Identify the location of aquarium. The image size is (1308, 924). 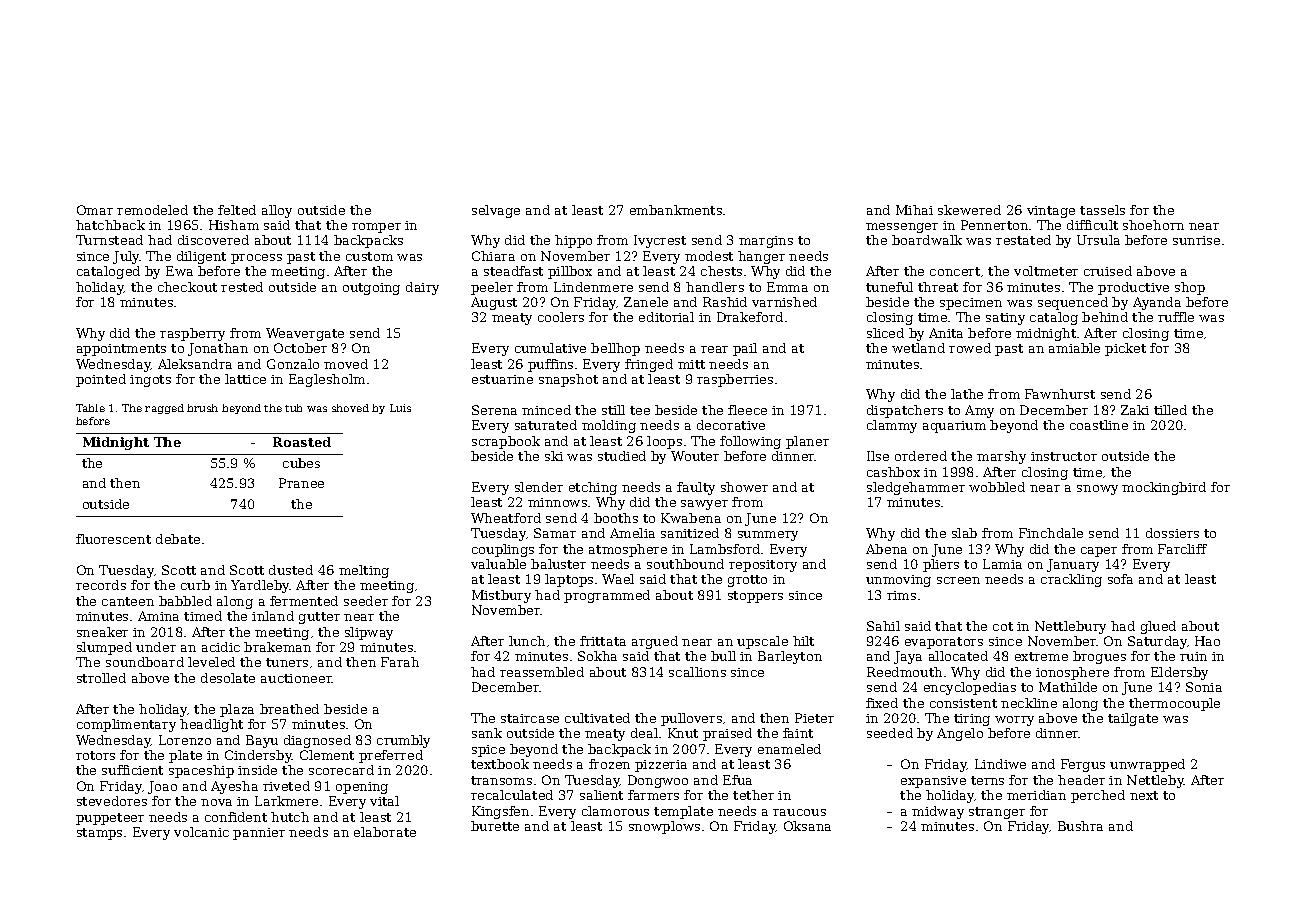
(954, 427).
